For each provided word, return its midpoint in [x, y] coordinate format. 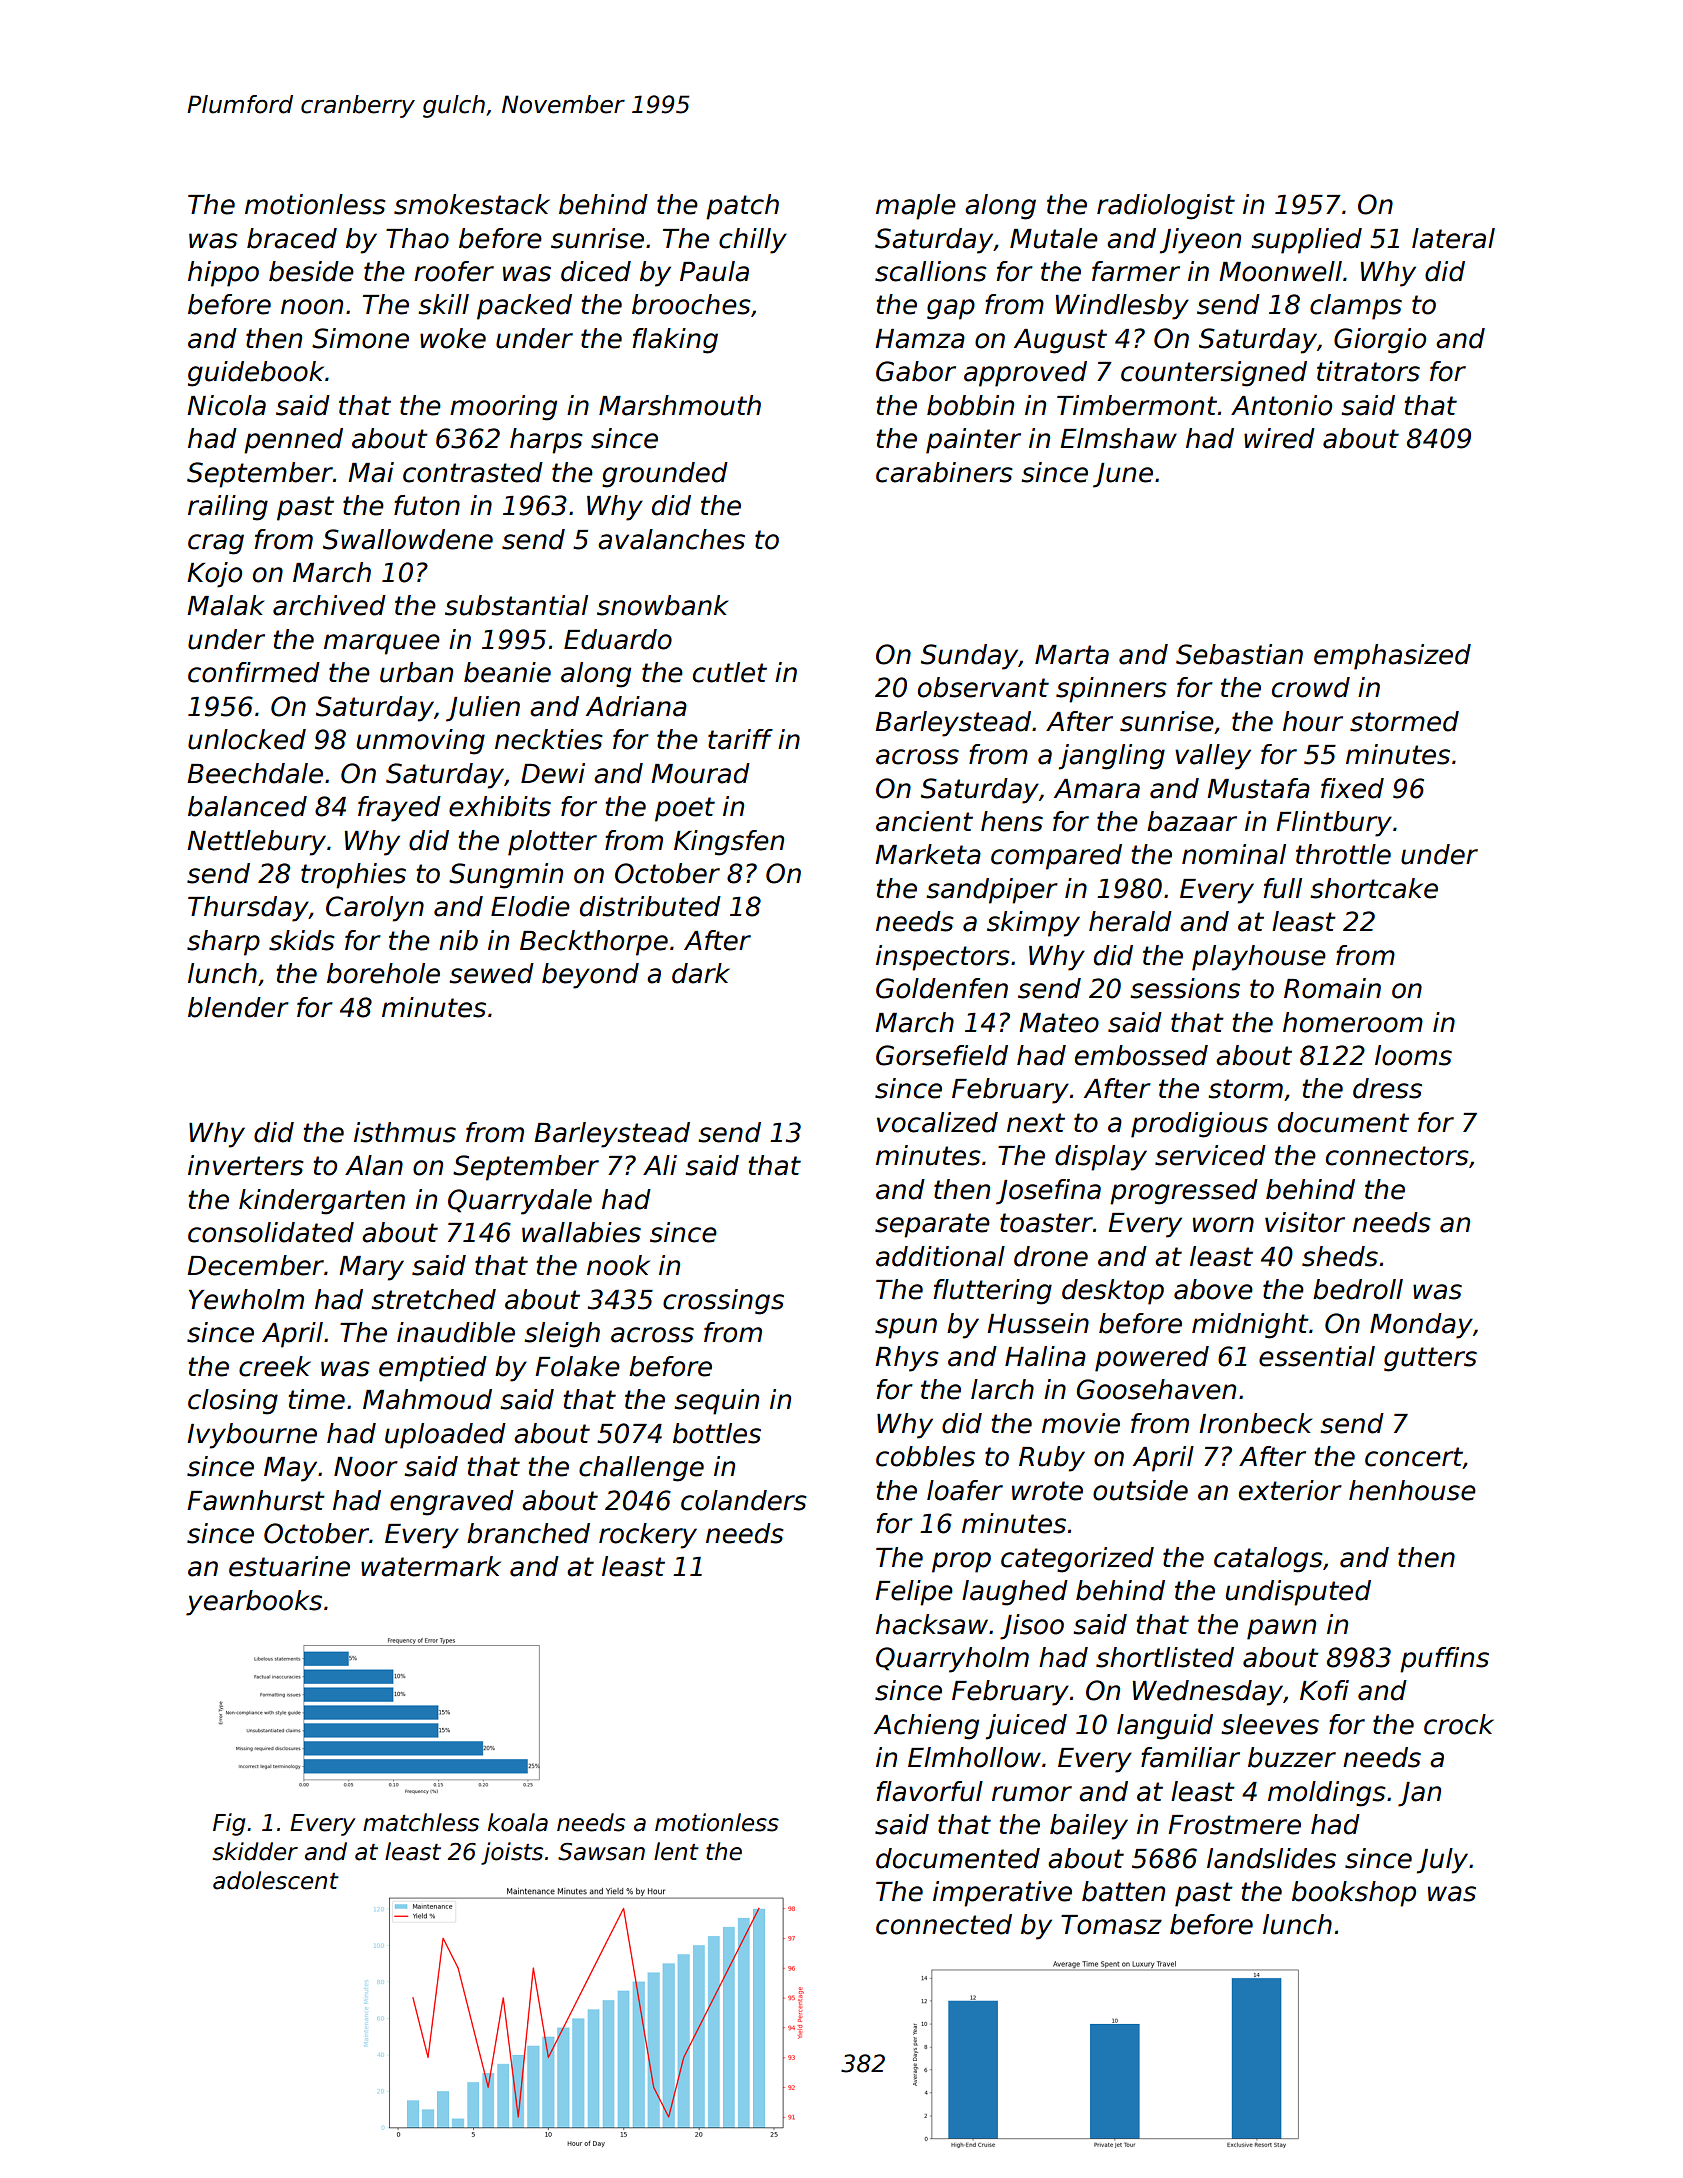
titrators [1368, 371]
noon [312, 307]
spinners [1111, 690]
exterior [1290, 1490]
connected [944, 1924]
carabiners [944, 472]
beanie [507, 672]
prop [961, 1562]
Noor [366, 1467]
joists [512, 1853]
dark [701, 973]
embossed [1141, 1055]
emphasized [1392, 657]
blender [238, 1007]
